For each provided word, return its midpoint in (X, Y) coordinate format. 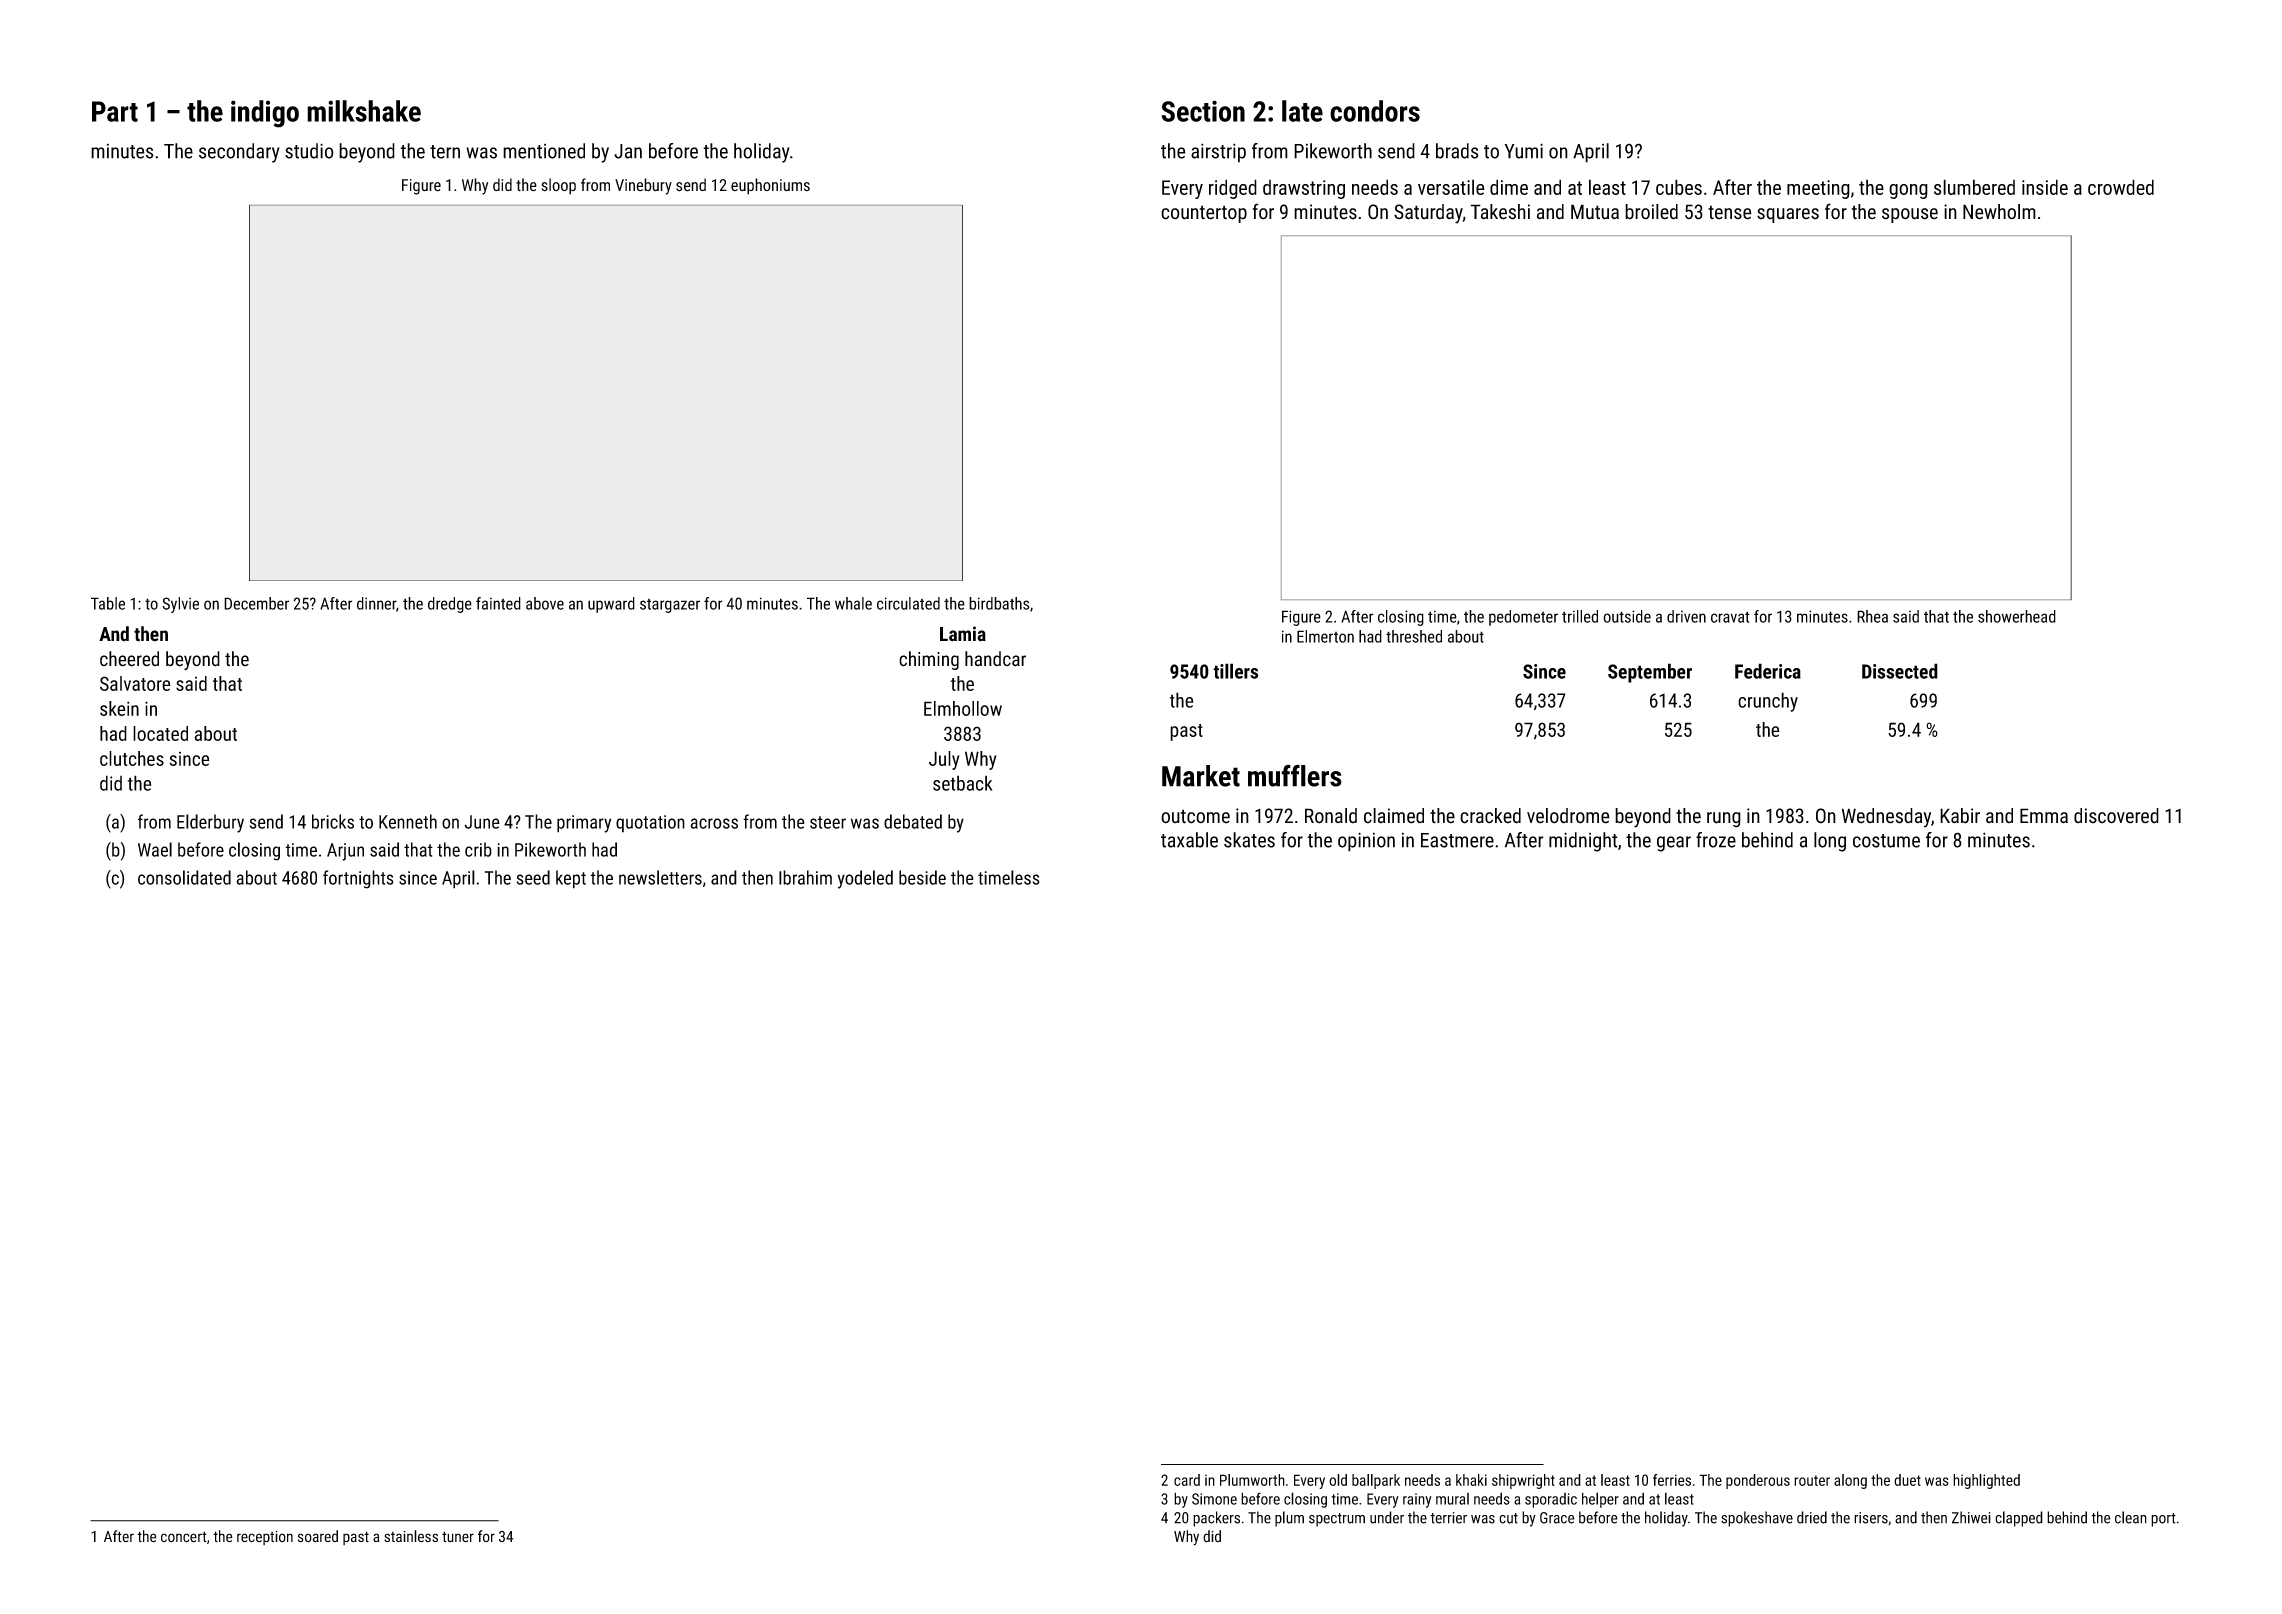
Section (1203, 111)
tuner (458, 1536)
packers (1216, 1519)
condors (1375, 111)
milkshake (364, 111)
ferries (1672, 1480)
